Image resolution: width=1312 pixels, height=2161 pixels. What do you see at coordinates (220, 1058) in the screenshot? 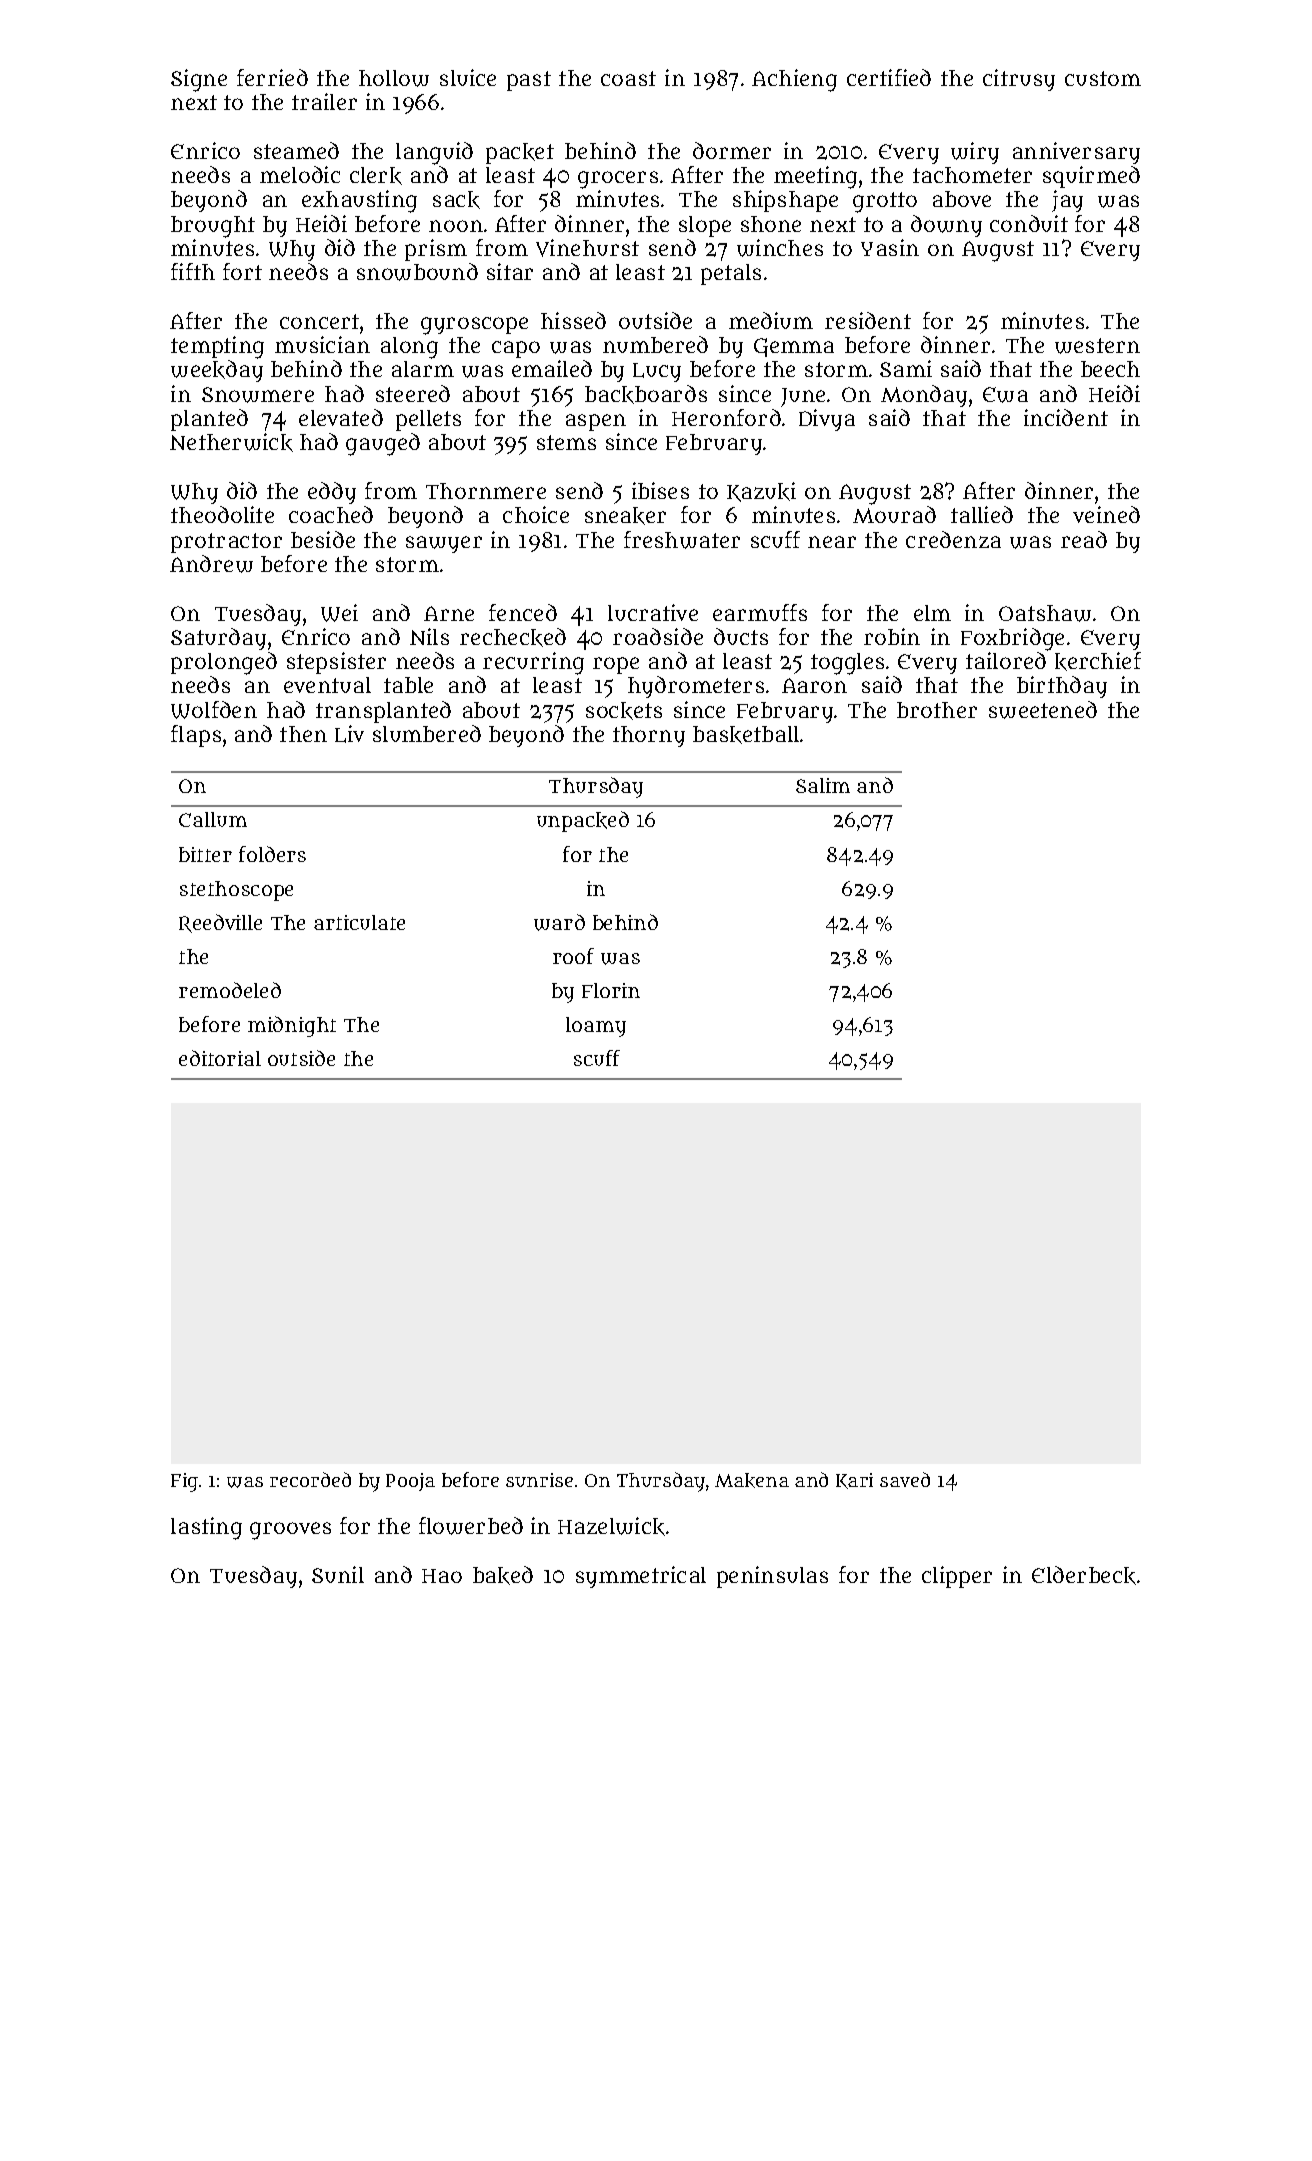
I see `editorial` at bounding box center [220, 1058].
